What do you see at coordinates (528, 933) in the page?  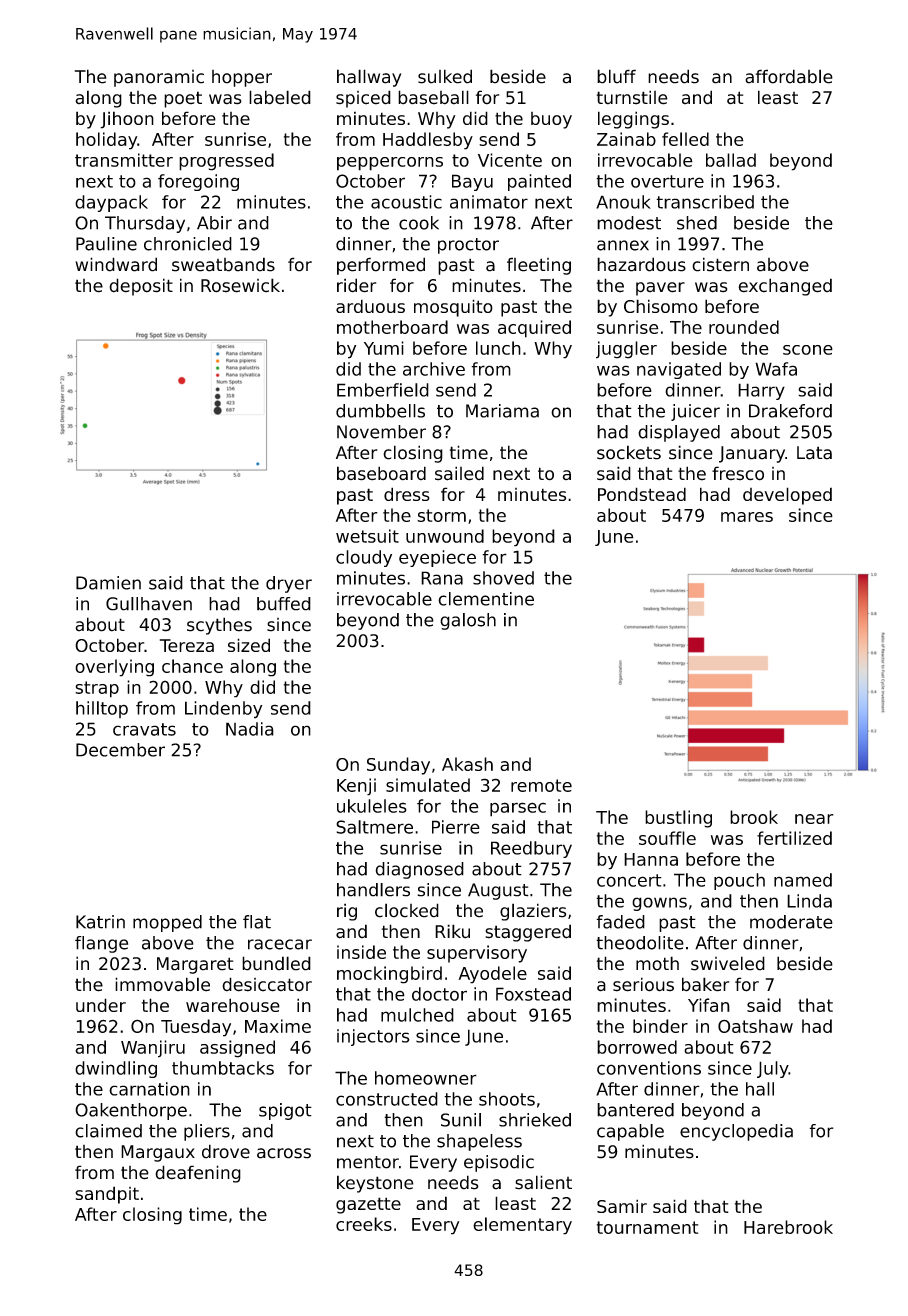 I see `staggered` at bounding box center [528, 933].
